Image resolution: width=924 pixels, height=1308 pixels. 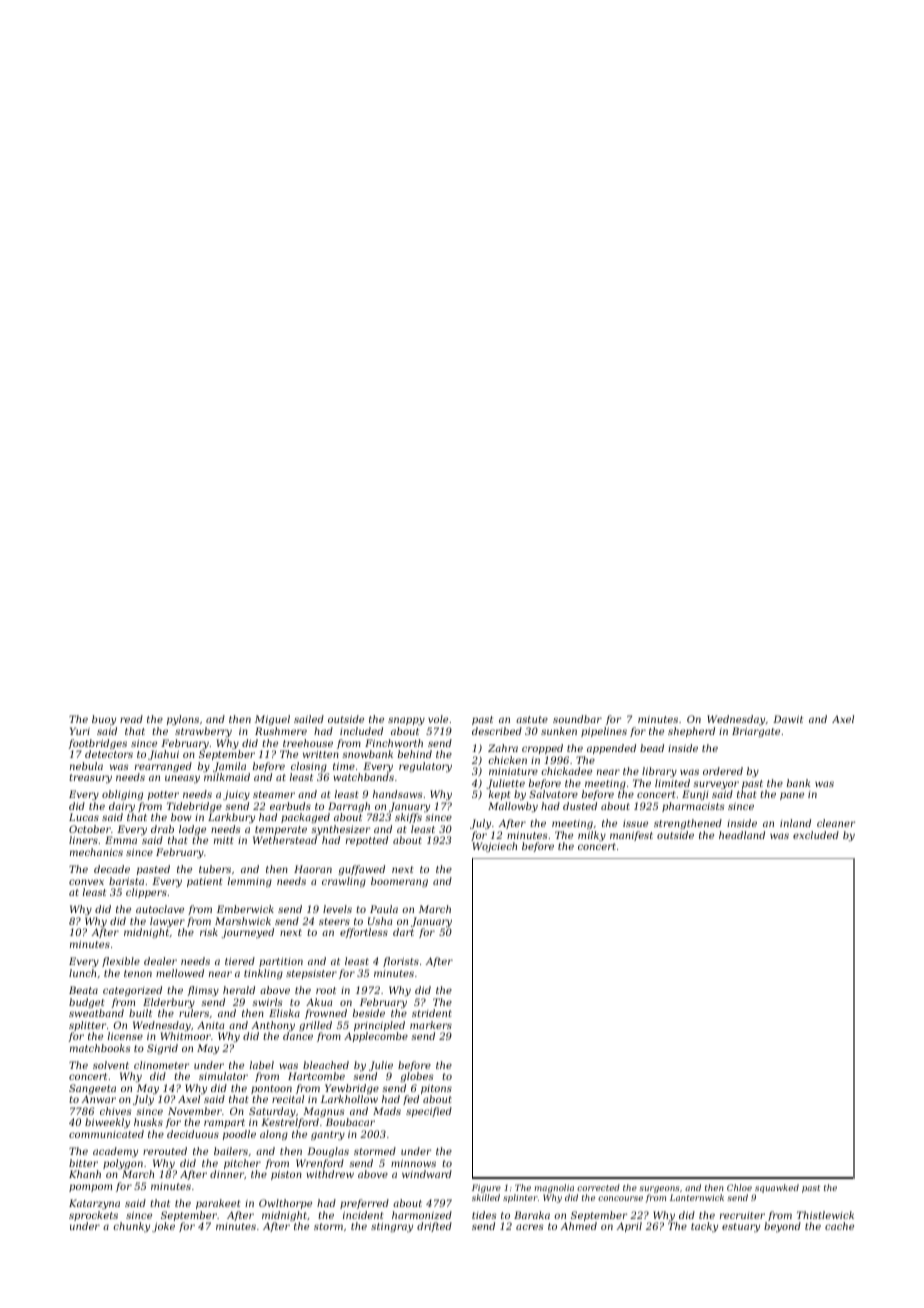 I want to click on Chloe, so click(x=739, y=1187).
